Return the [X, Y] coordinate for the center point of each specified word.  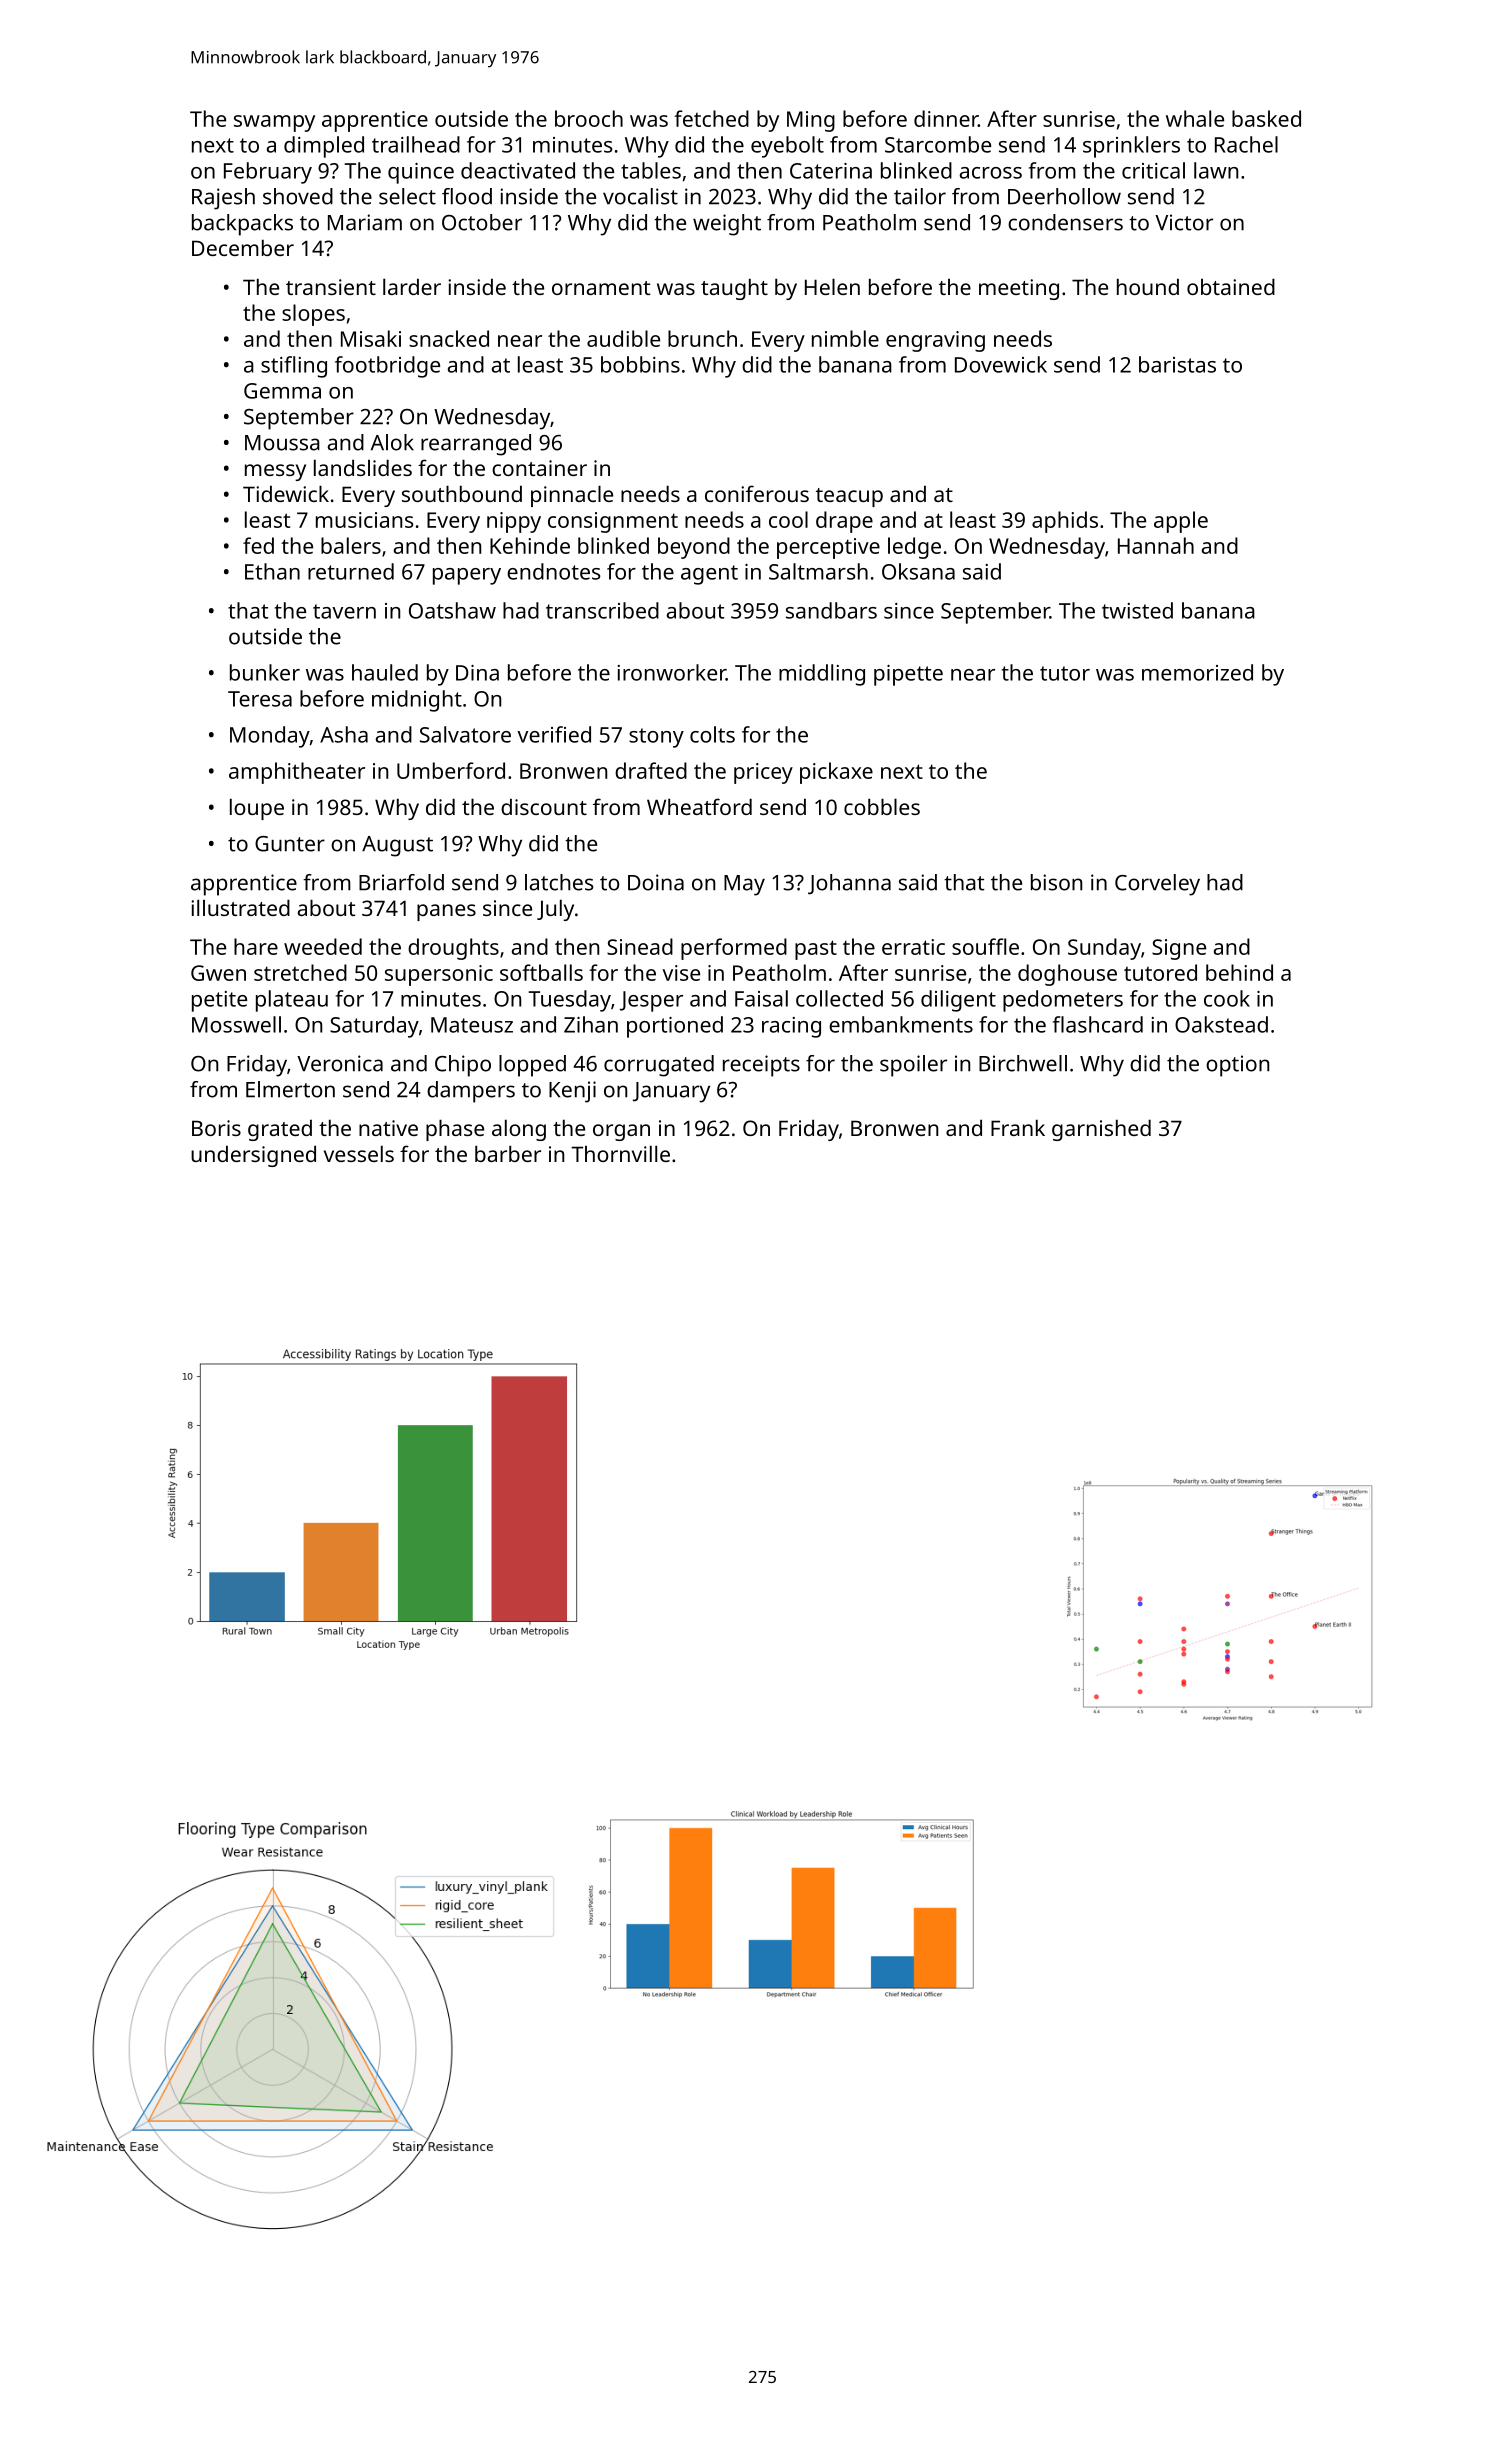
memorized [1197, 672]
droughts [453, 949]
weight [727, 225]
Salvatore [465, 734]
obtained [1231, 286]
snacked [449, 338]
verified [554, 734]
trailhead [416, 144]
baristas [1177, 364]
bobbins [640, 364]
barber [508, 1153]
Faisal [761, 998]
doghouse [1067, 975]
